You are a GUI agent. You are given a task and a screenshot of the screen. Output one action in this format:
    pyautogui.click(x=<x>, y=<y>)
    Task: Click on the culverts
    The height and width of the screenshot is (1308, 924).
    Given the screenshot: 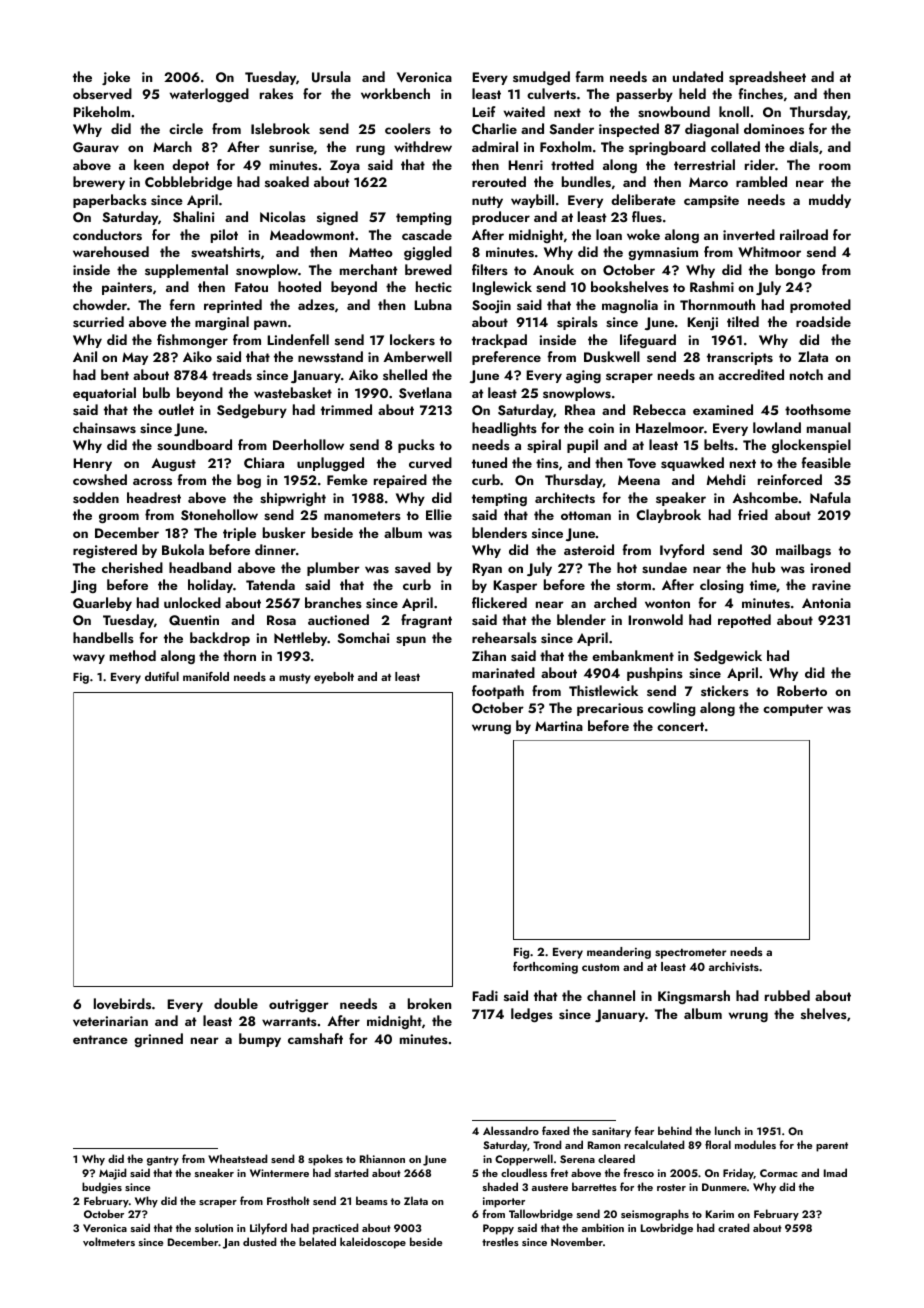 What is the action you would take?
    pyautogui.click(x=551, y=94)
